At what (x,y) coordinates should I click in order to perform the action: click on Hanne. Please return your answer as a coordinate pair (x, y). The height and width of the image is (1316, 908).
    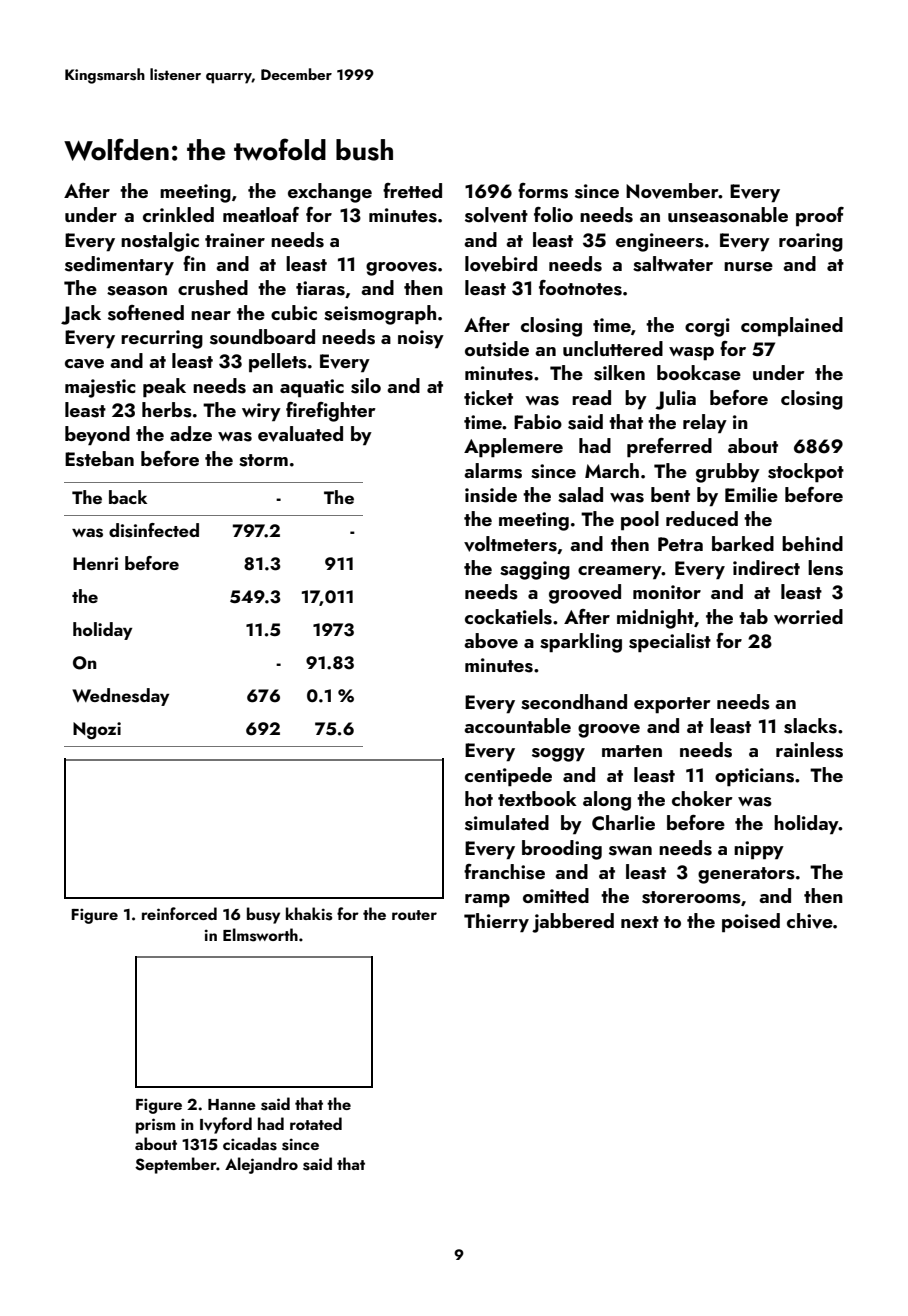
    Looking at the image, I should click on (232, 1104).
